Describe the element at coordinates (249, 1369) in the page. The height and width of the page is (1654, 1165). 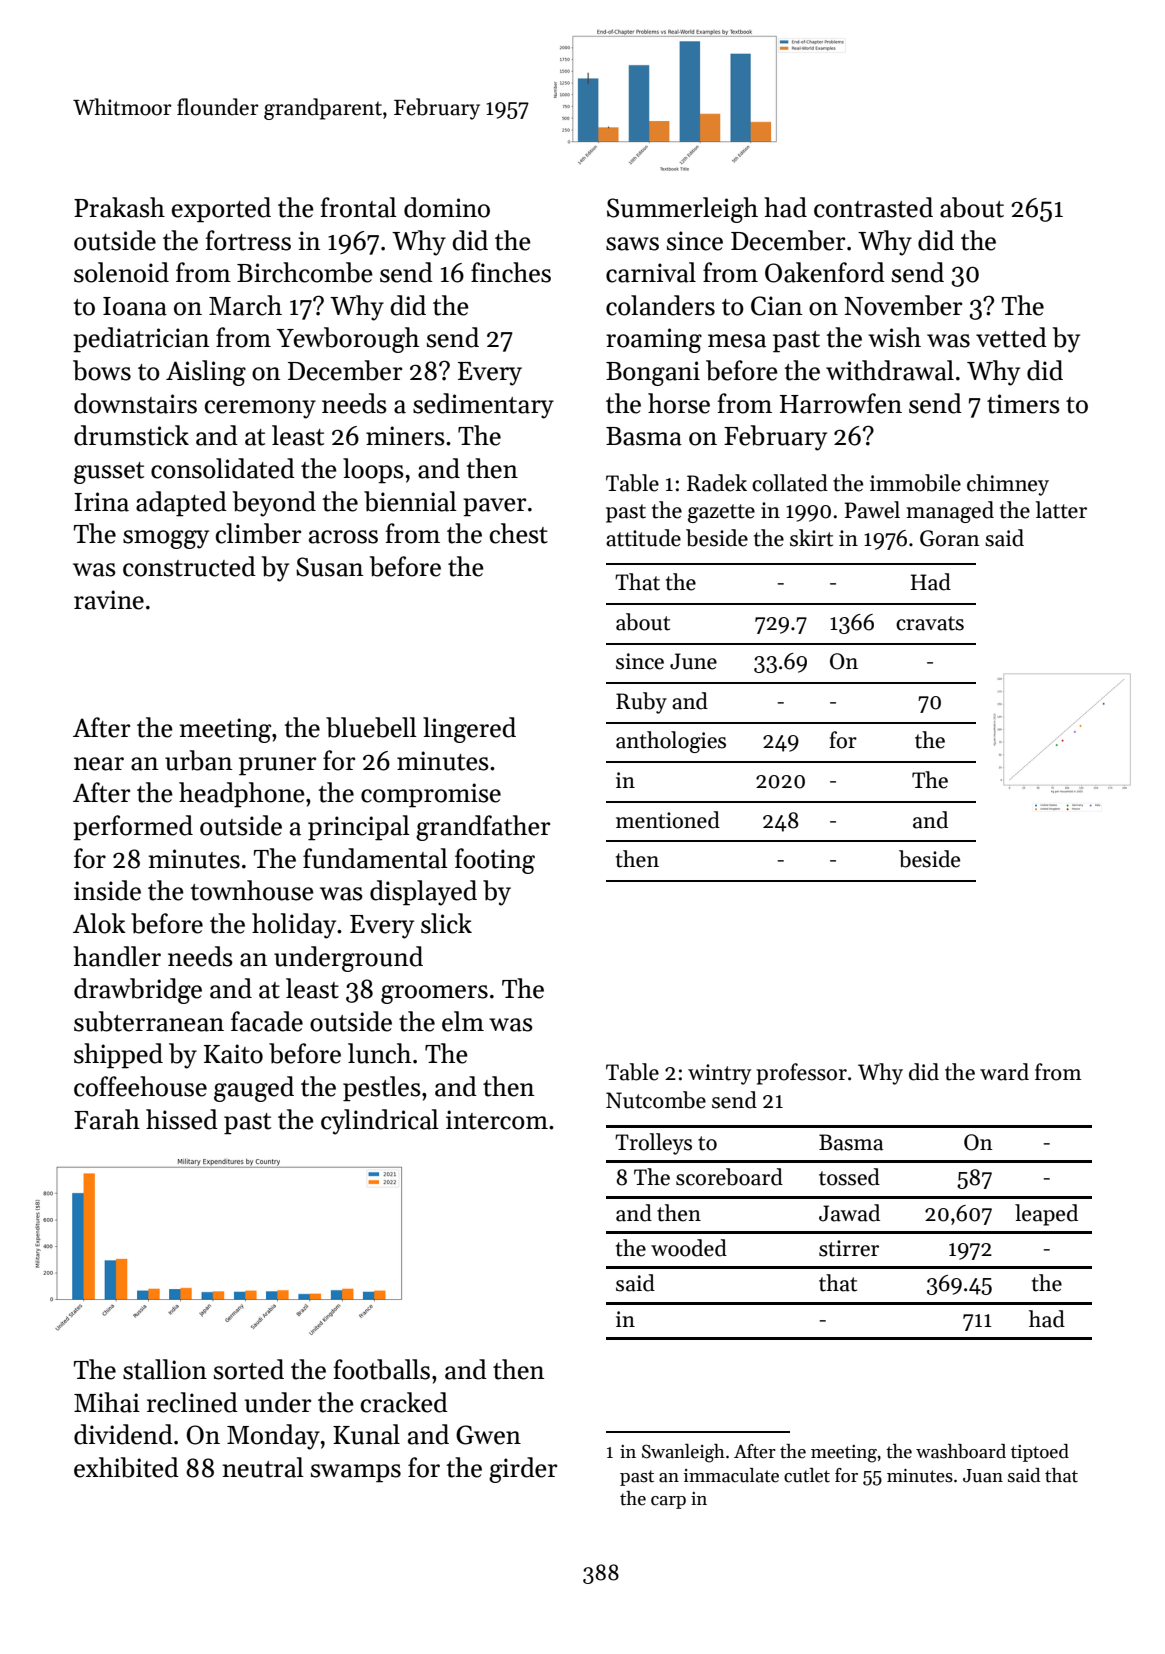
I see `sorted` at that location.
